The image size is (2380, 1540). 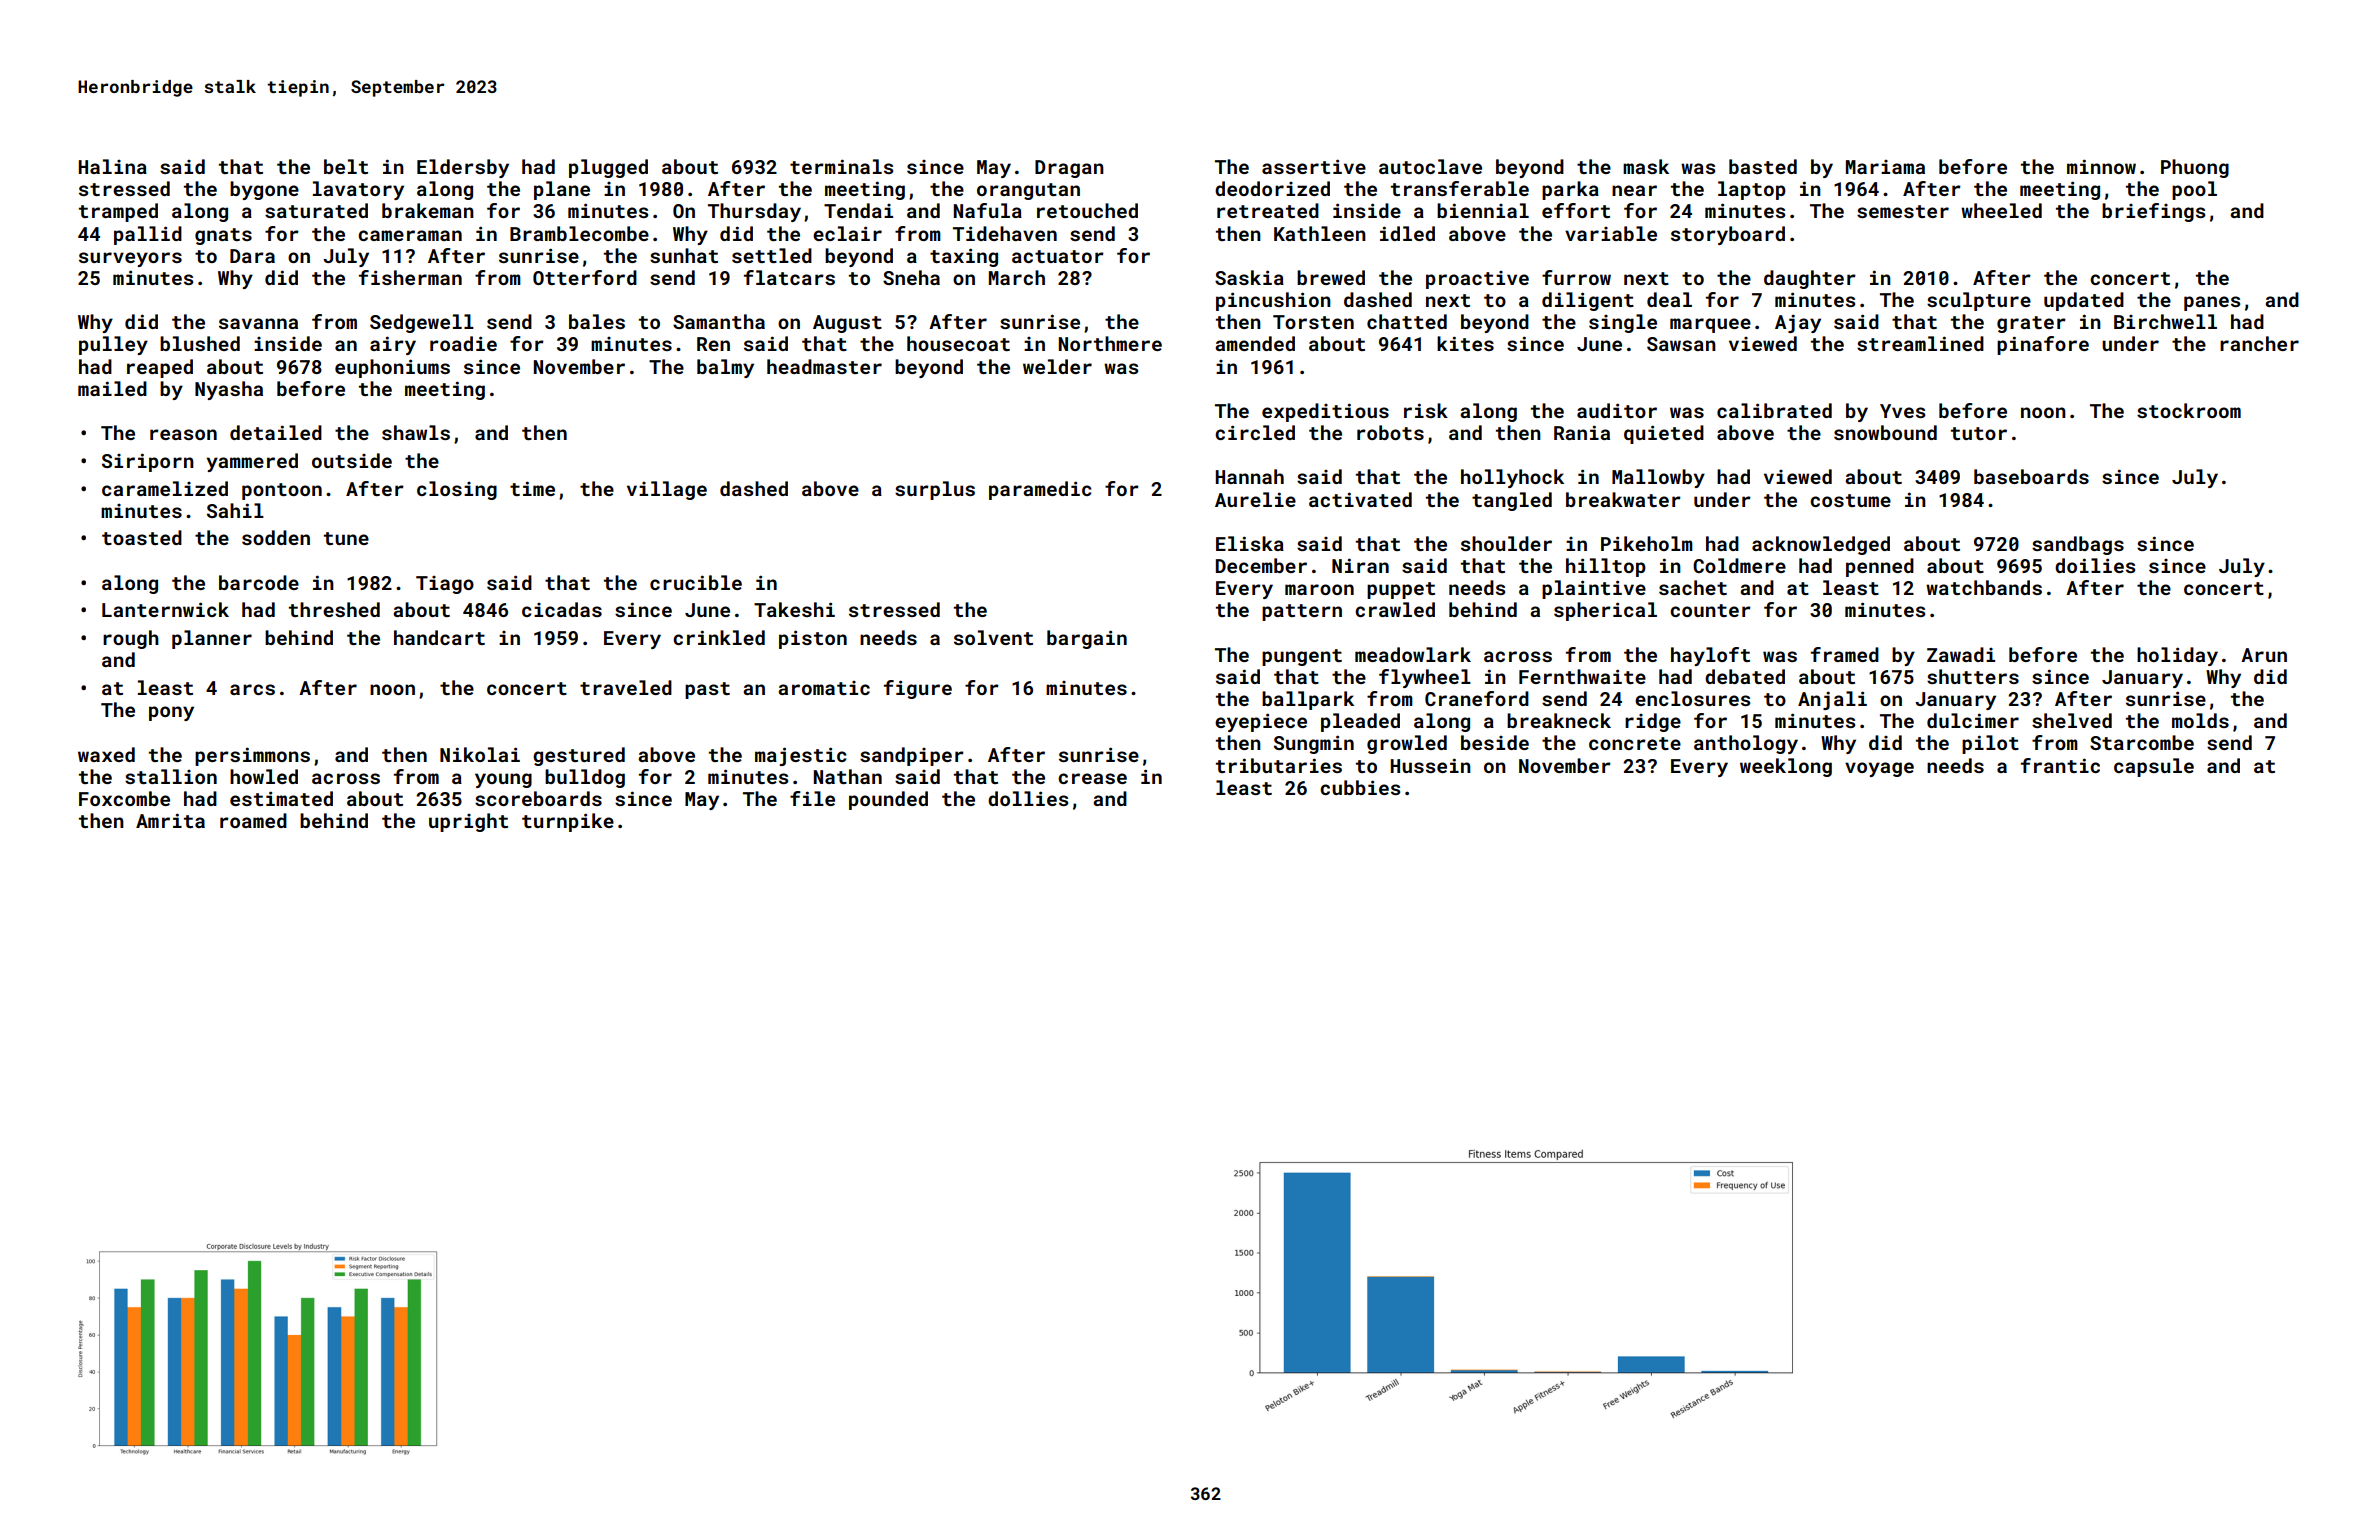 I want to click on capsule, so click(x=2154, y=767).
